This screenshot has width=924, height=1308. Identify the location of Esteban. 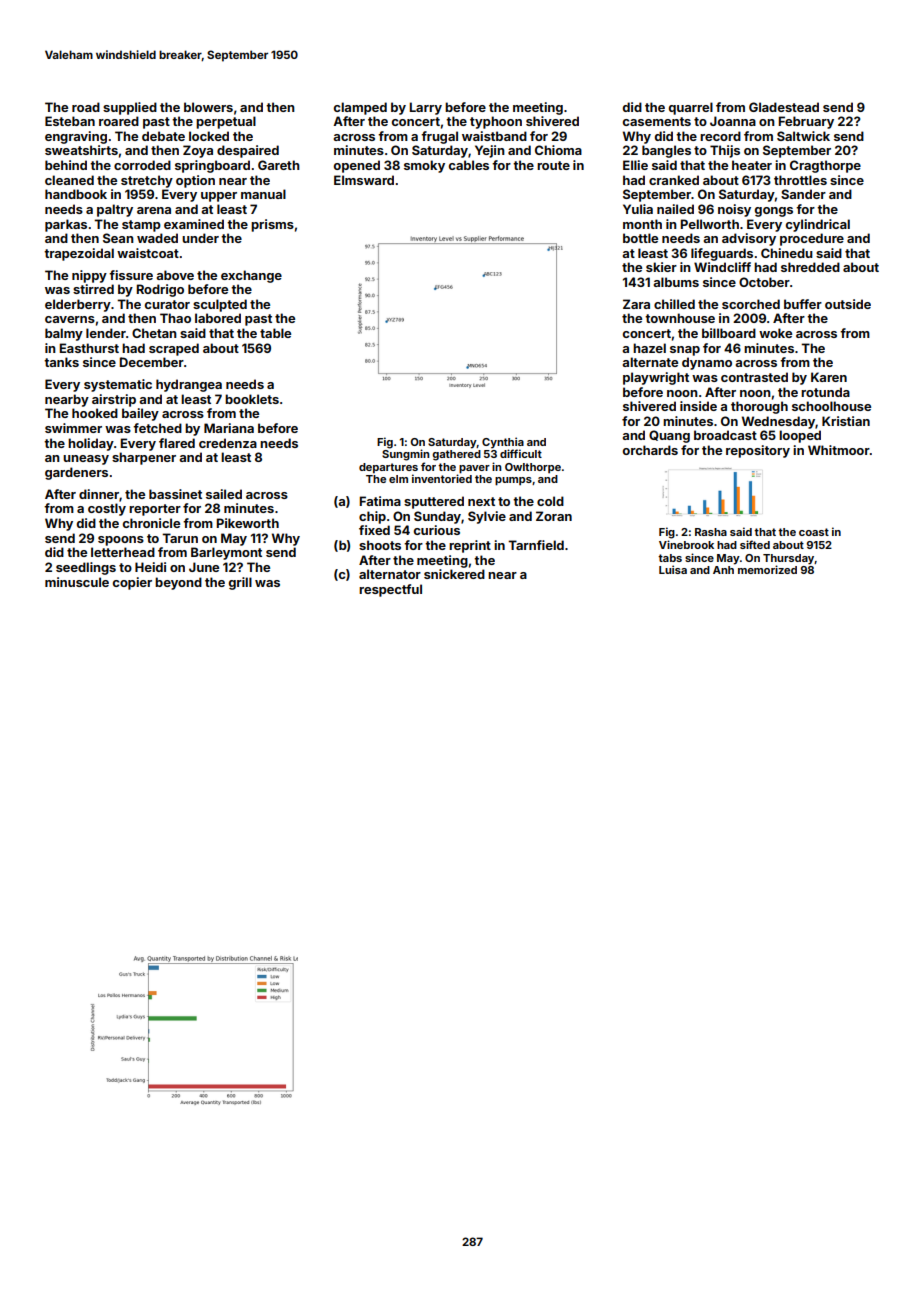
(70, 121).
